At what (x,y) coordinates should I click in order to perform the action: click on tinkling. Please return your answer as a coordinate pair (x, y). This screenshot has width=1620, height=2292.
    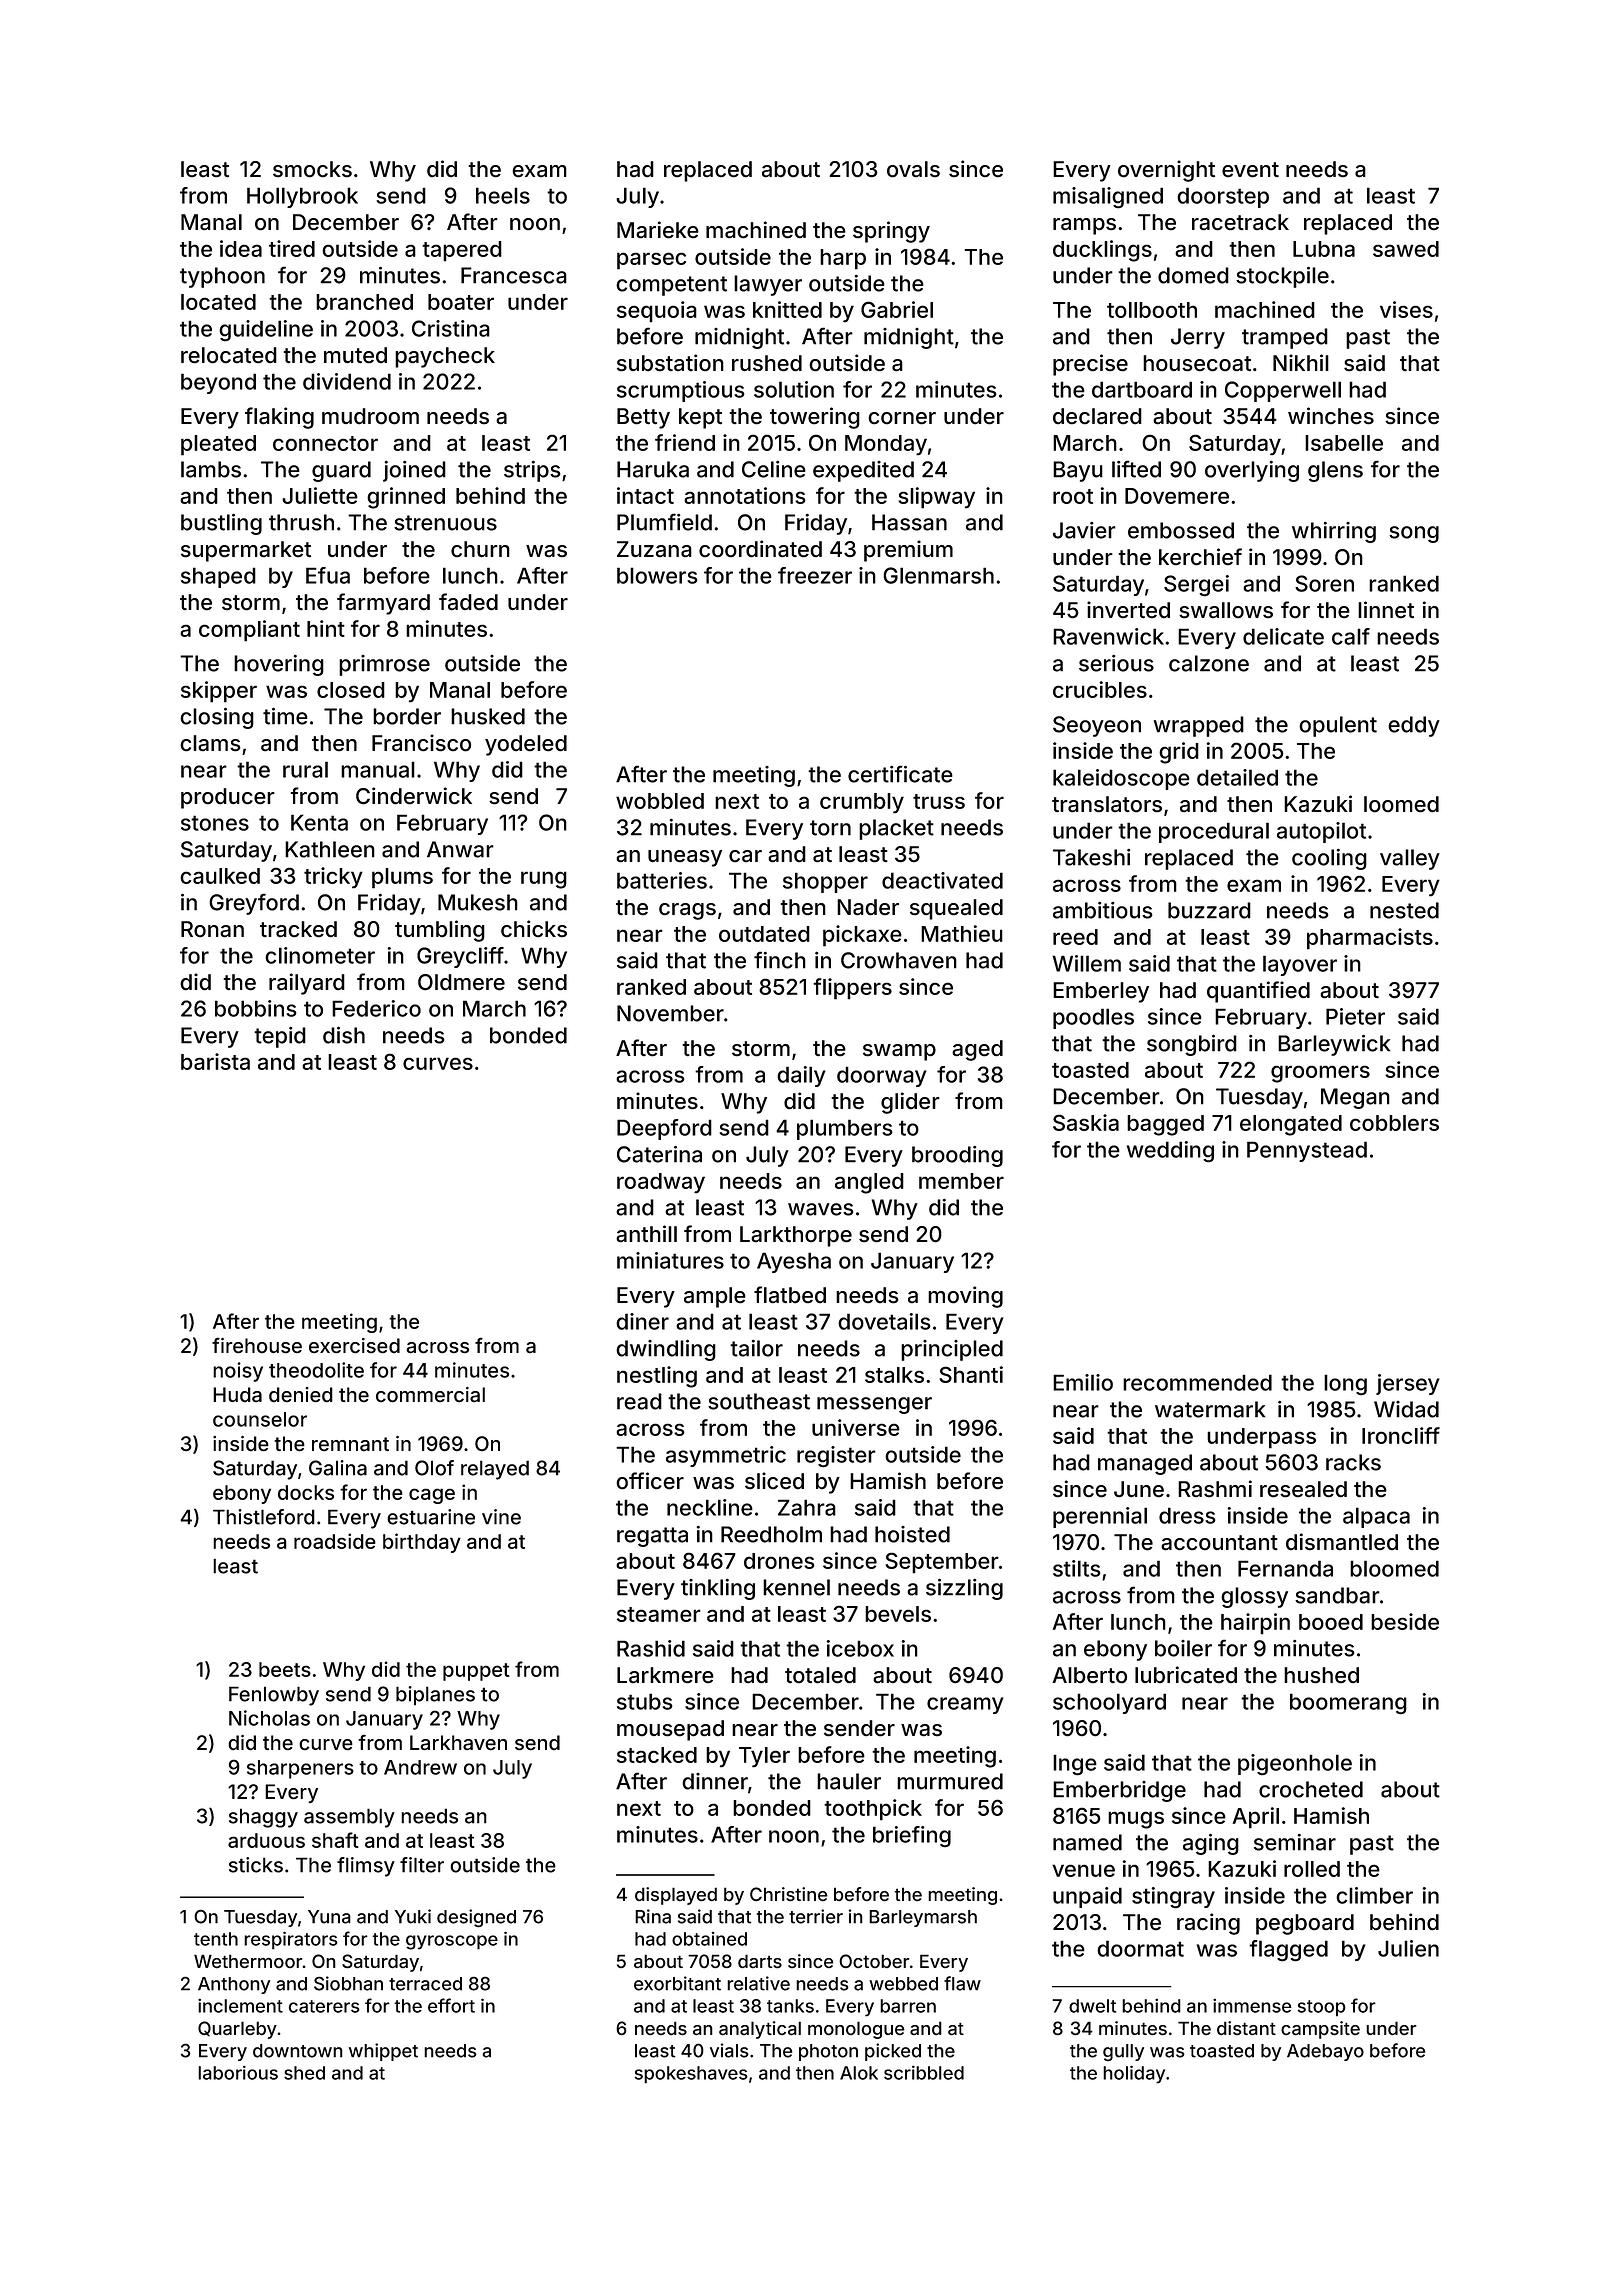
    Looking at the image, I should click on (718, 1589).
